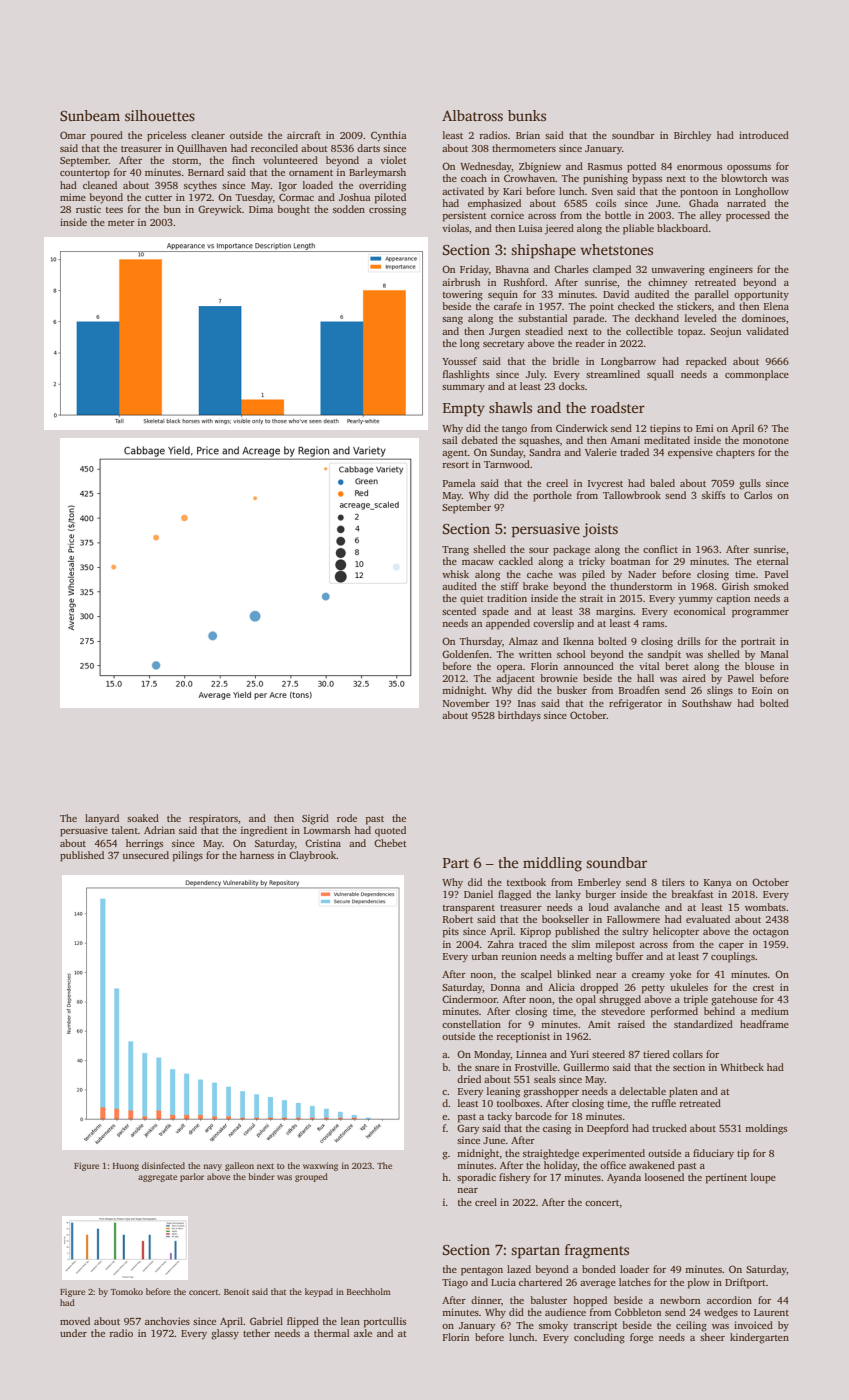 This document has width=849, height=1400. What do you see at coordinates (389, 136) in the document?
I see `Cynthia` at bounding box center [389, 136].
